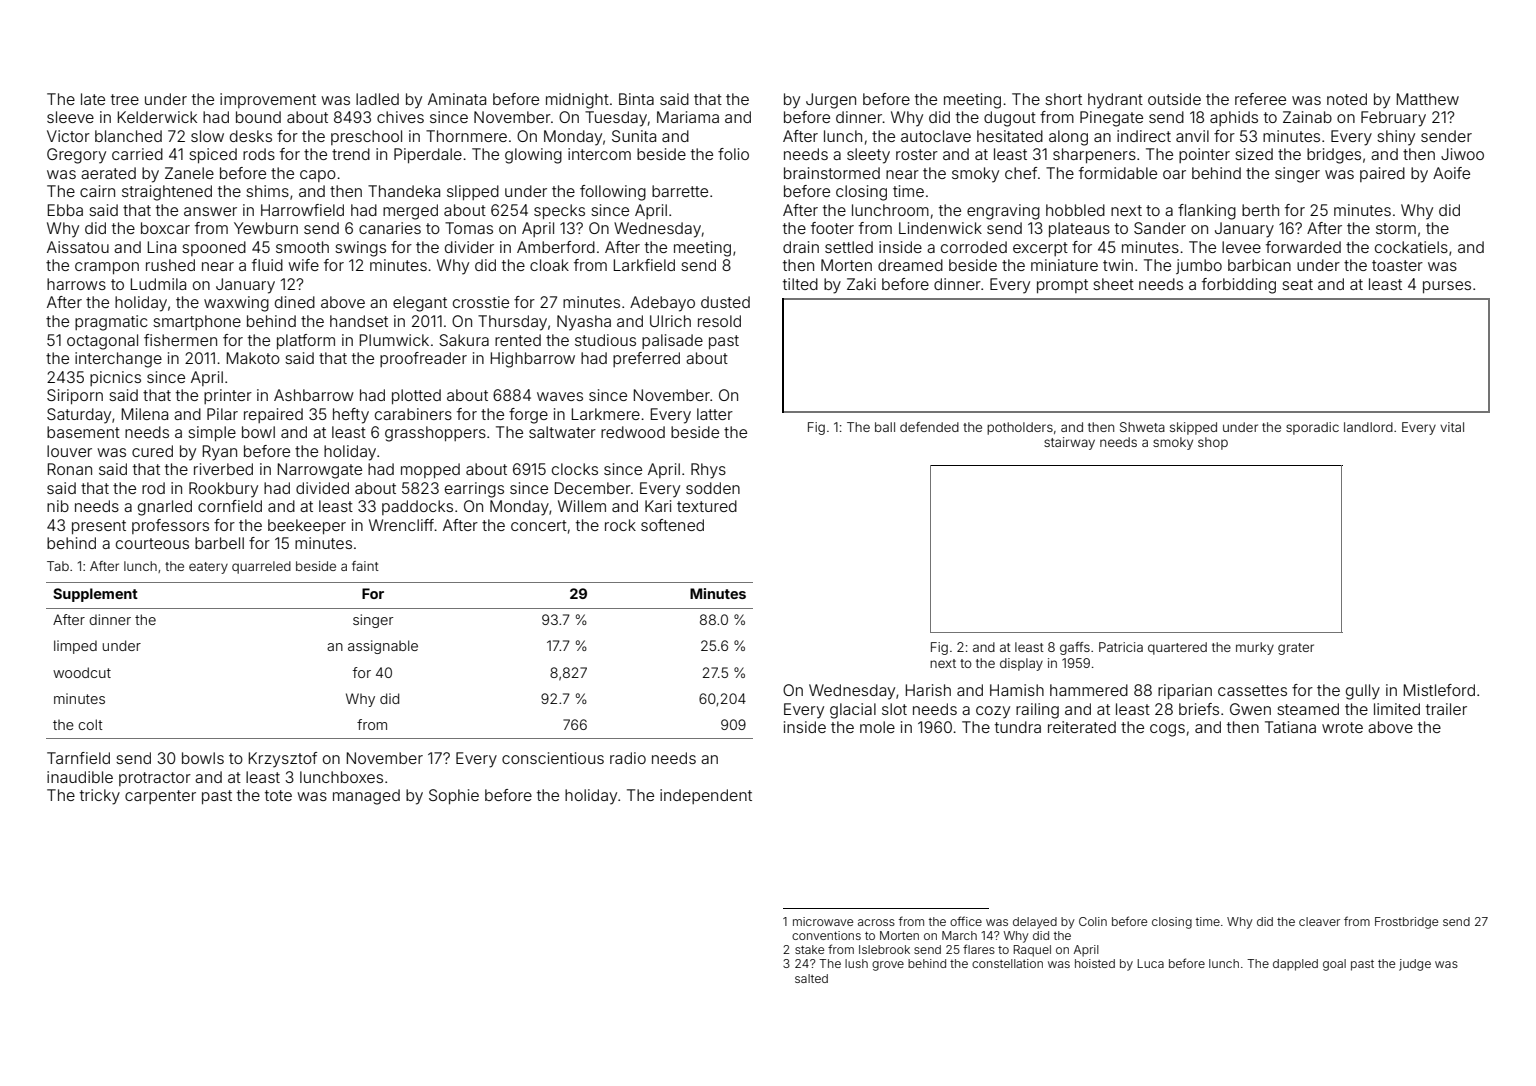 The height and width of the document is (1086, 1536). I want to click on Zaki, so click(861, 284).
